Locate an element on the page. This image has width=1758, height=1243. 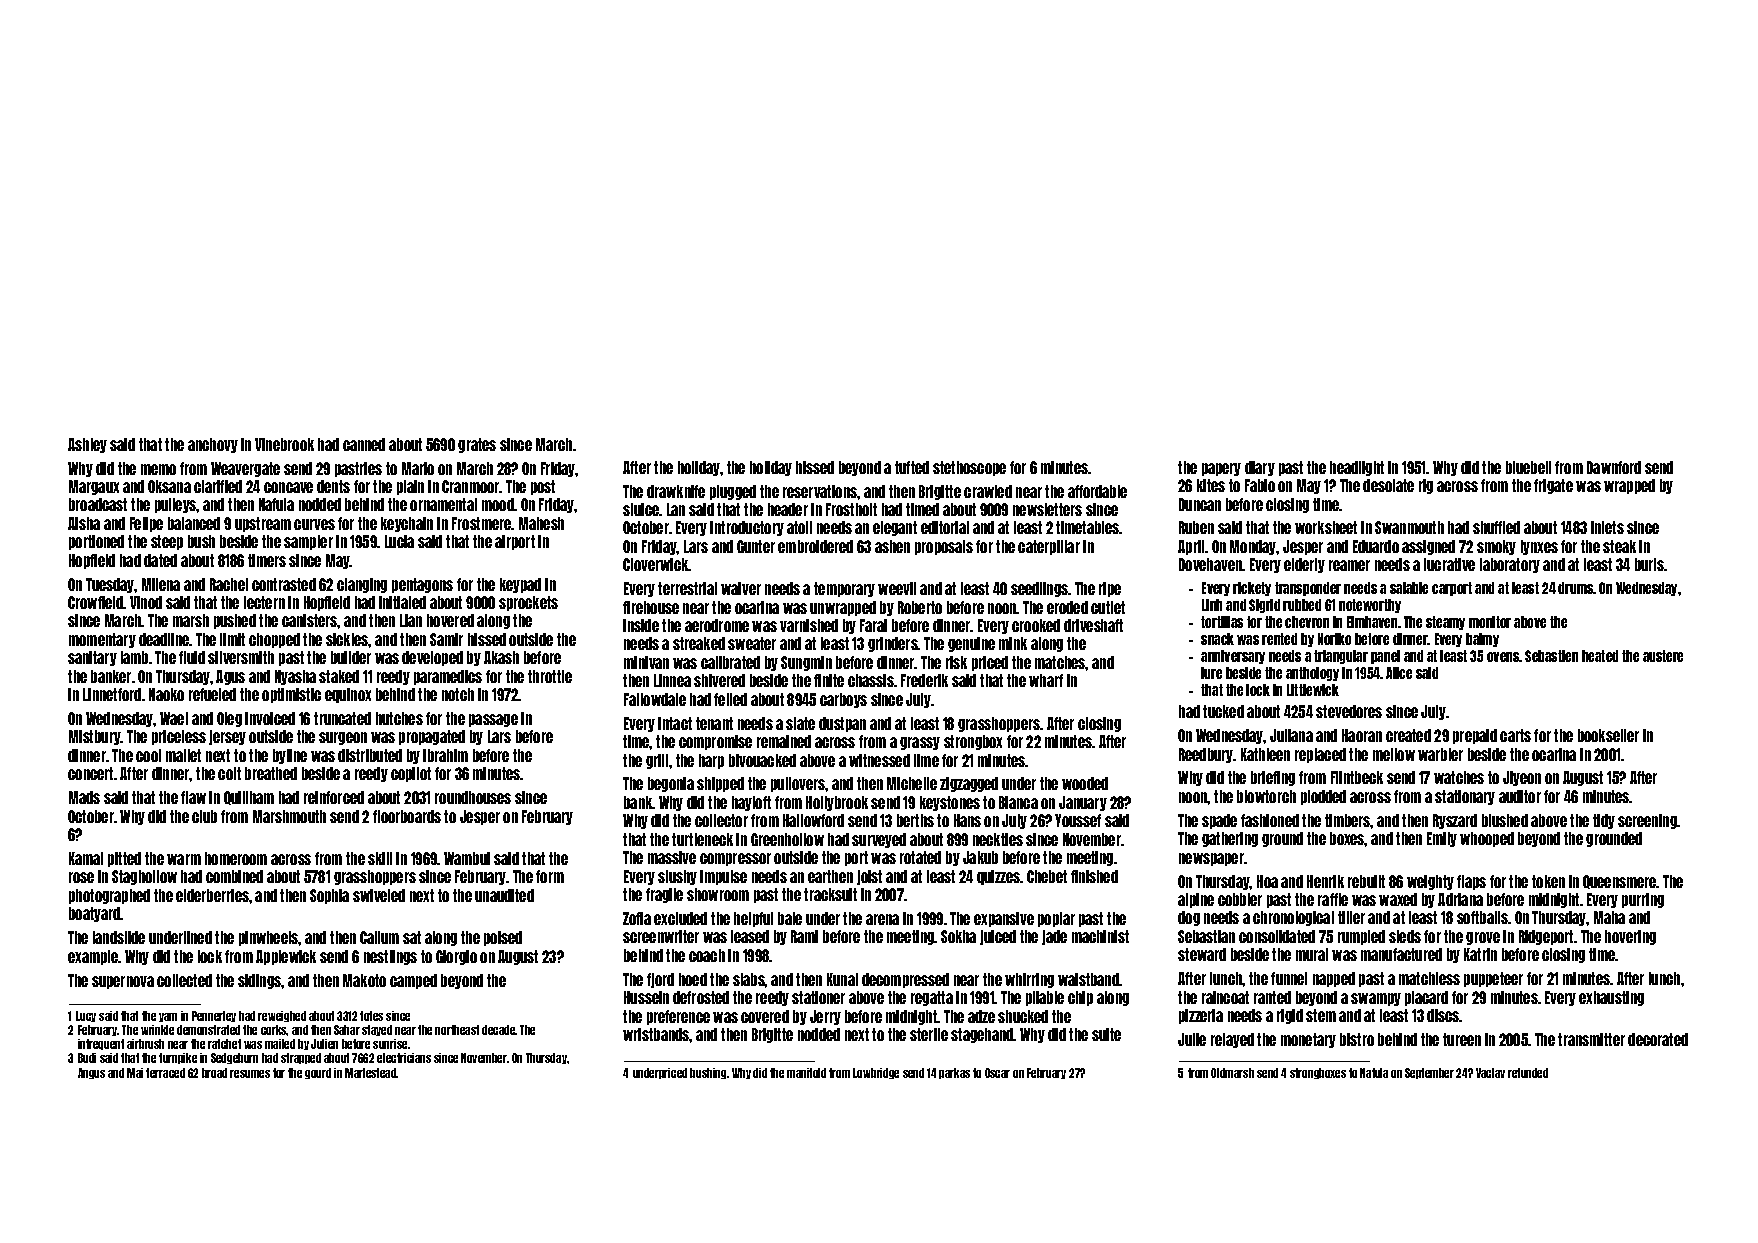
Emily is located at coordinates (1442, 839).
